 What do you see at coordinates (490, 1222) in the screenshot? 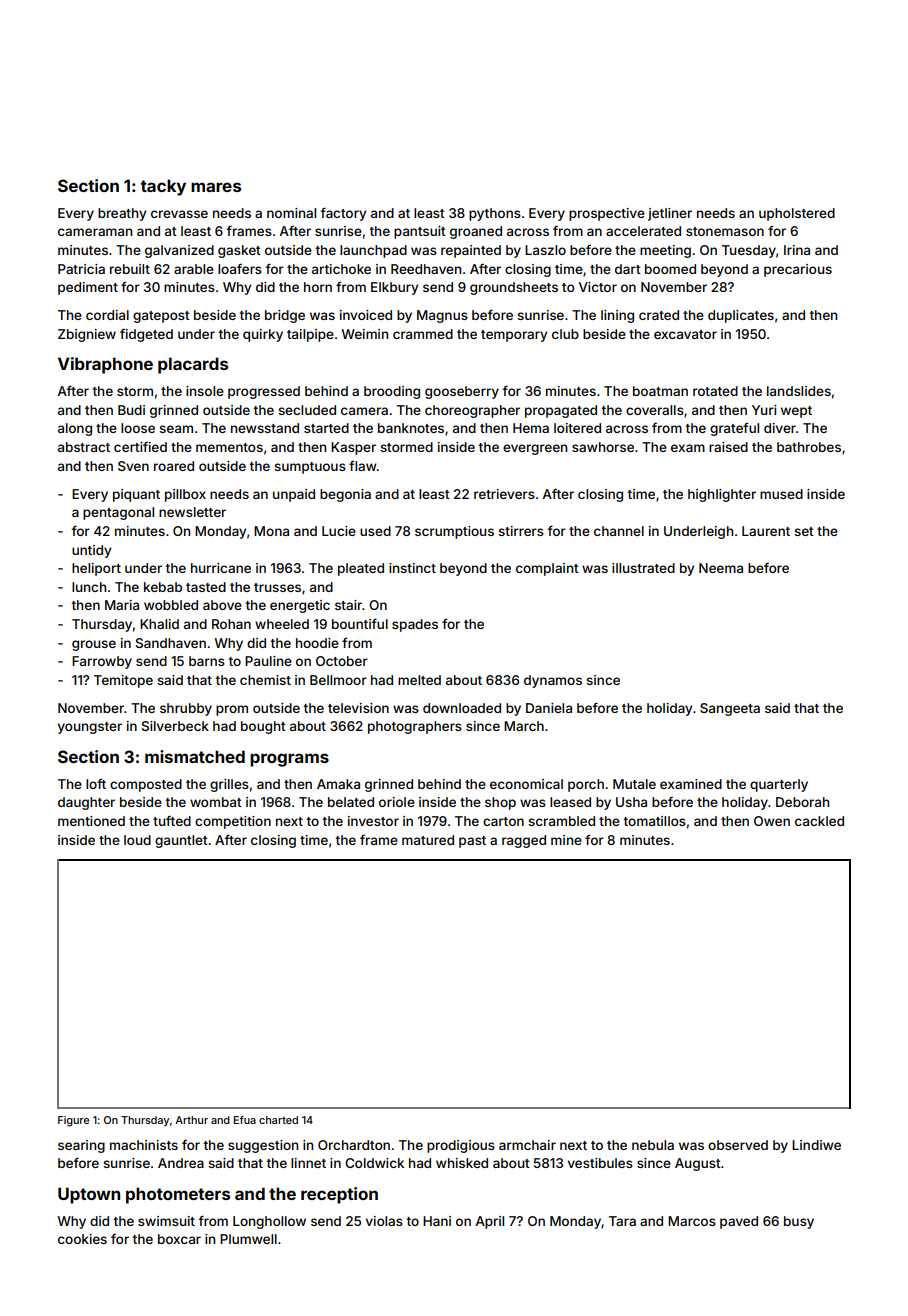
I see `April` at bounding box center [490, 1222].
